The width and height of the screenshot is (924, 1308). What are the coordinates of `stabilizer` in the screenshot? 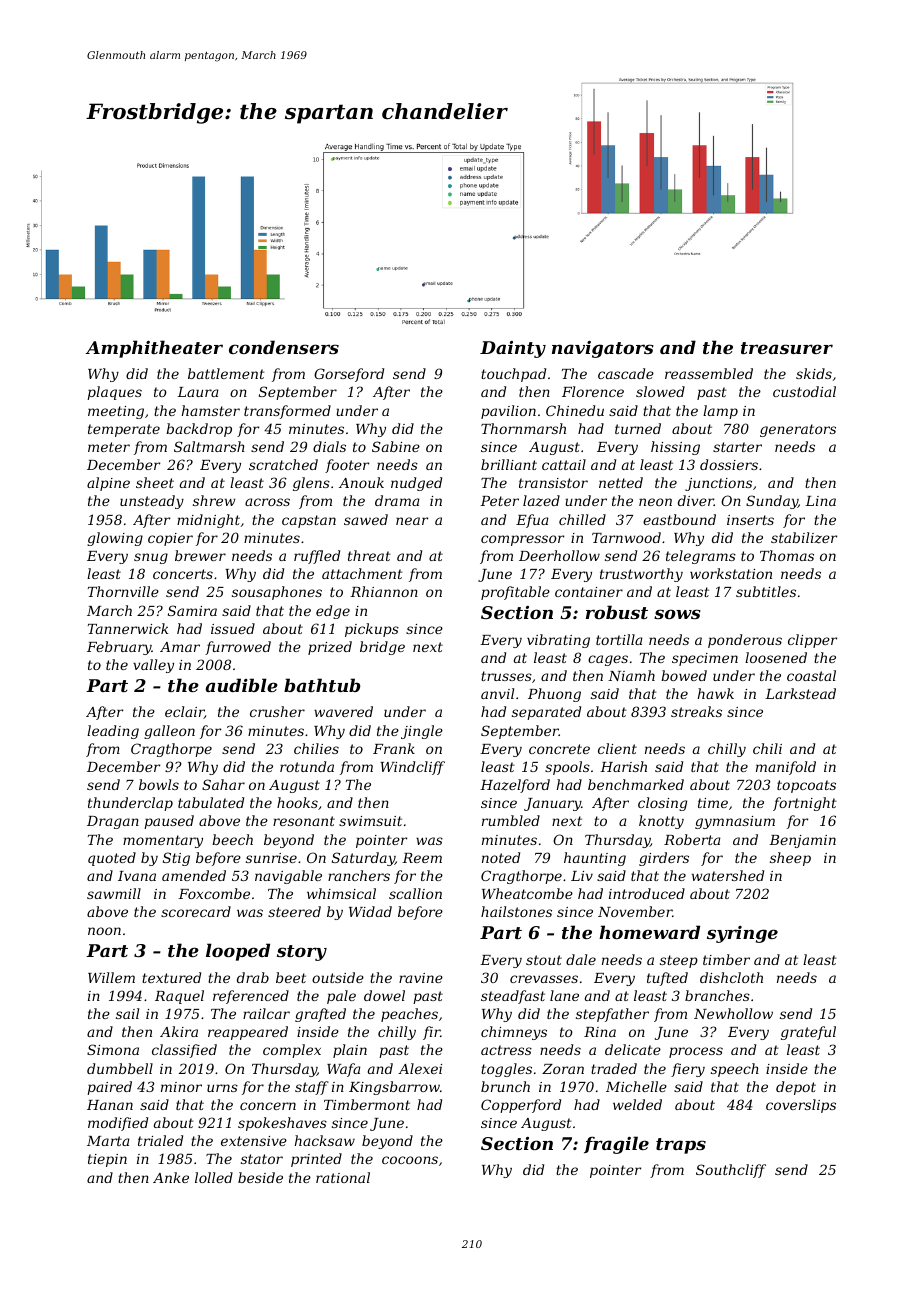 It's located at (804, 538).
